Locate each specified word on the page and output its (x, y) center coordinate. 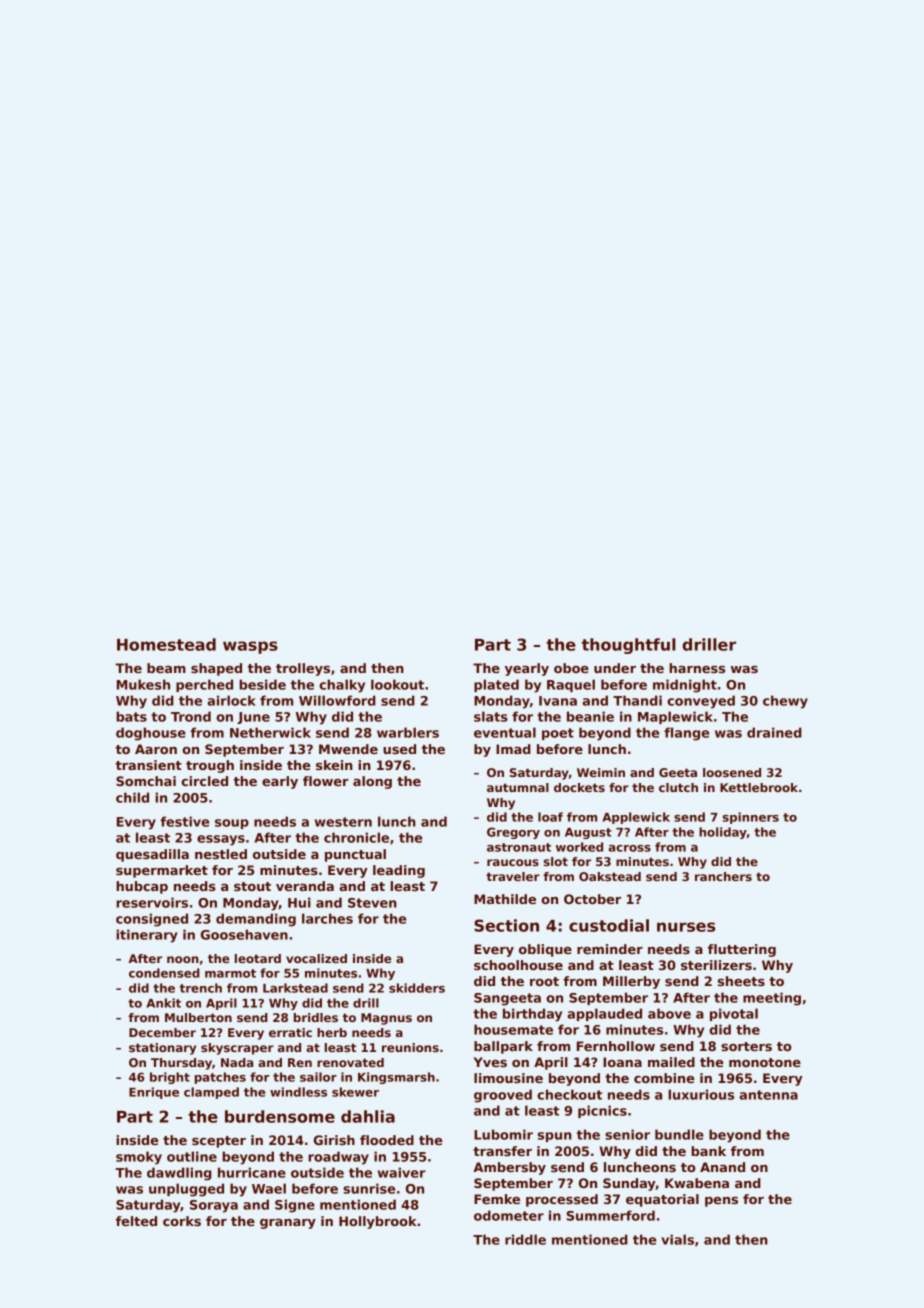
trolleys (303, 669)
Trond (191, 716)
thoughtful (629, 646)
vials (677, 1239)
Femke (497, 1199)
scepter (219, 1142)
